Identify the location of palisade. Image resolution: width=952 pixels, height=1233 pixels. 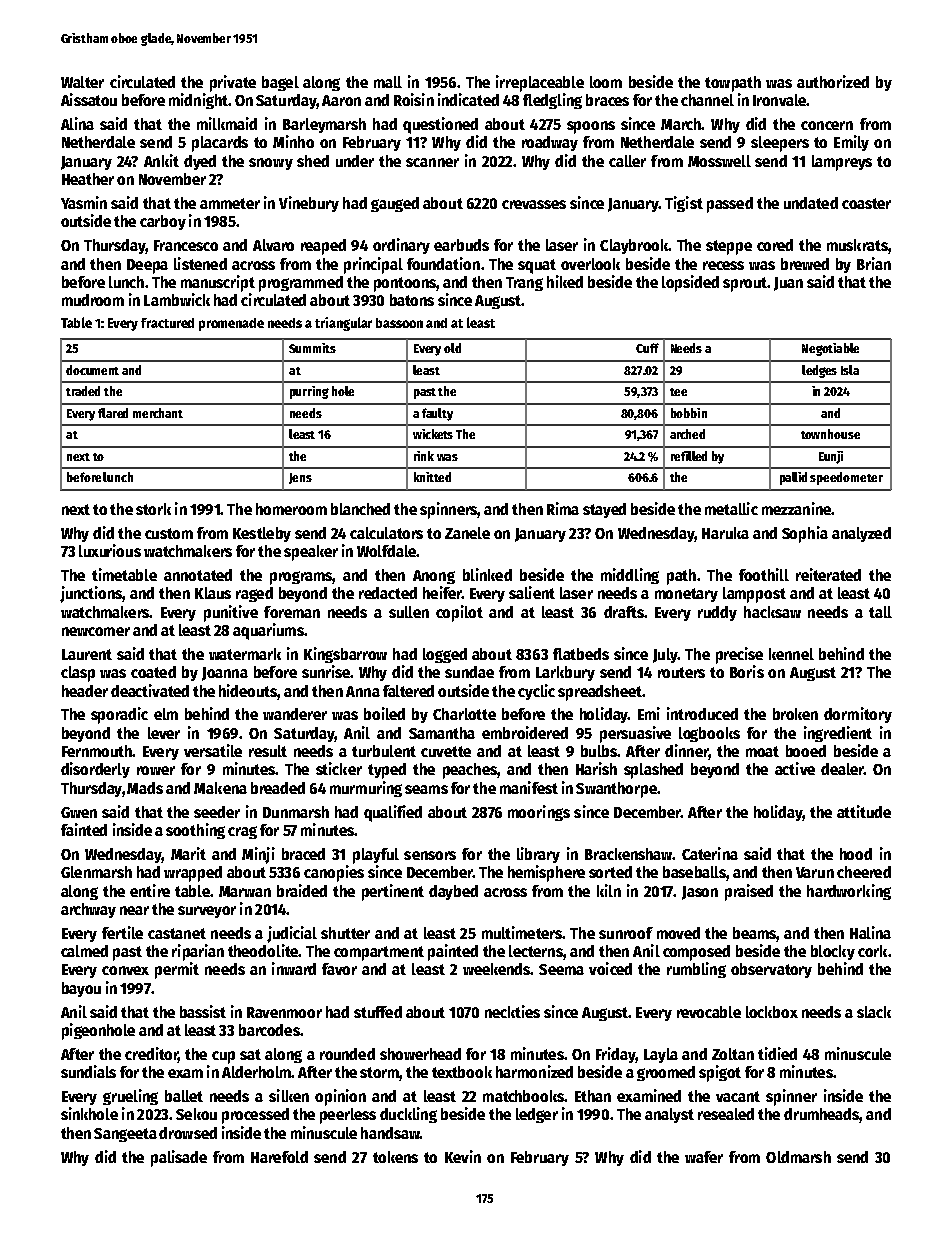
(179, 1158).
